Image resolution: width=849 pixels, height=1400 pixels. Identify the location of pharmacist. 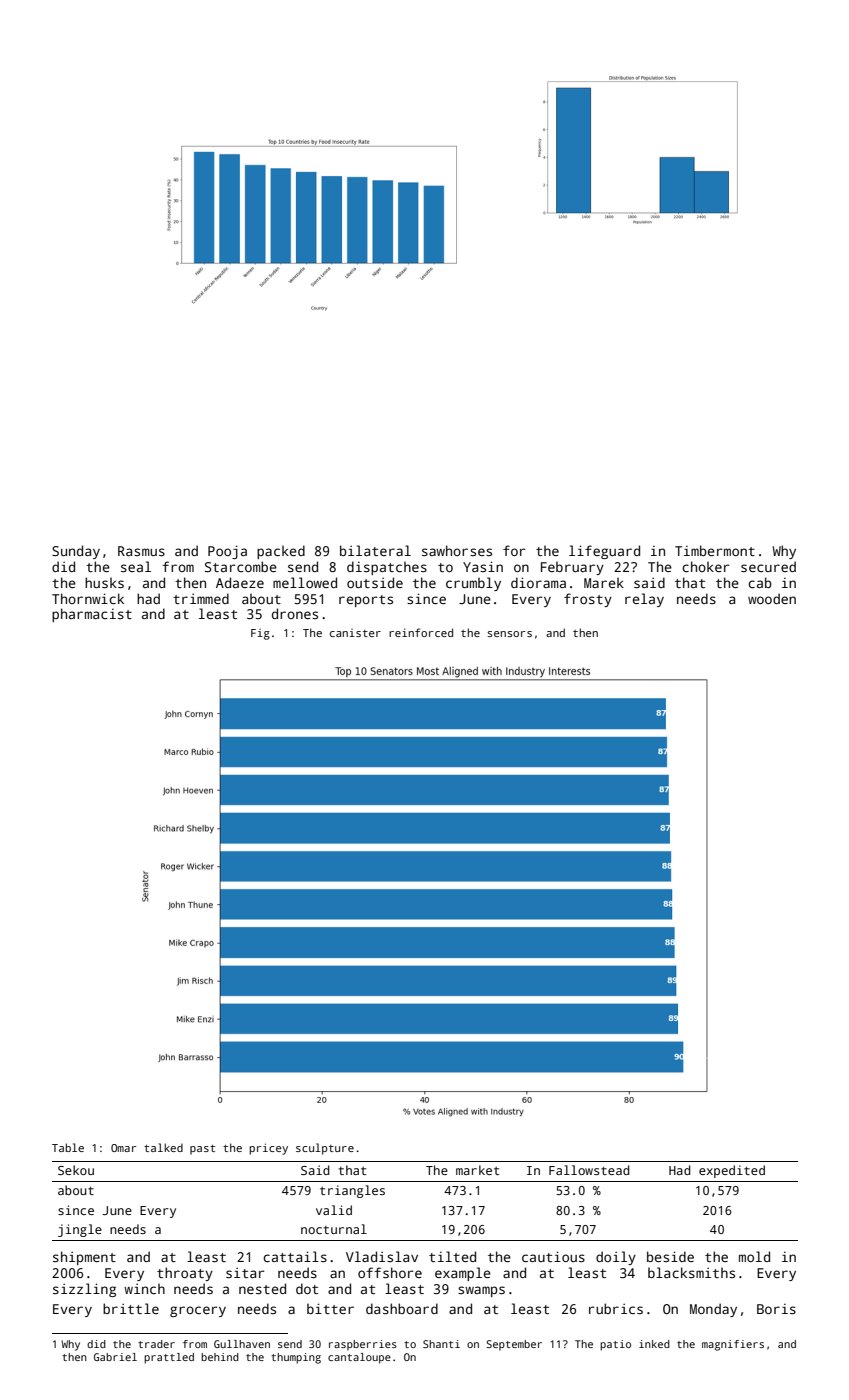
(92, 615).
